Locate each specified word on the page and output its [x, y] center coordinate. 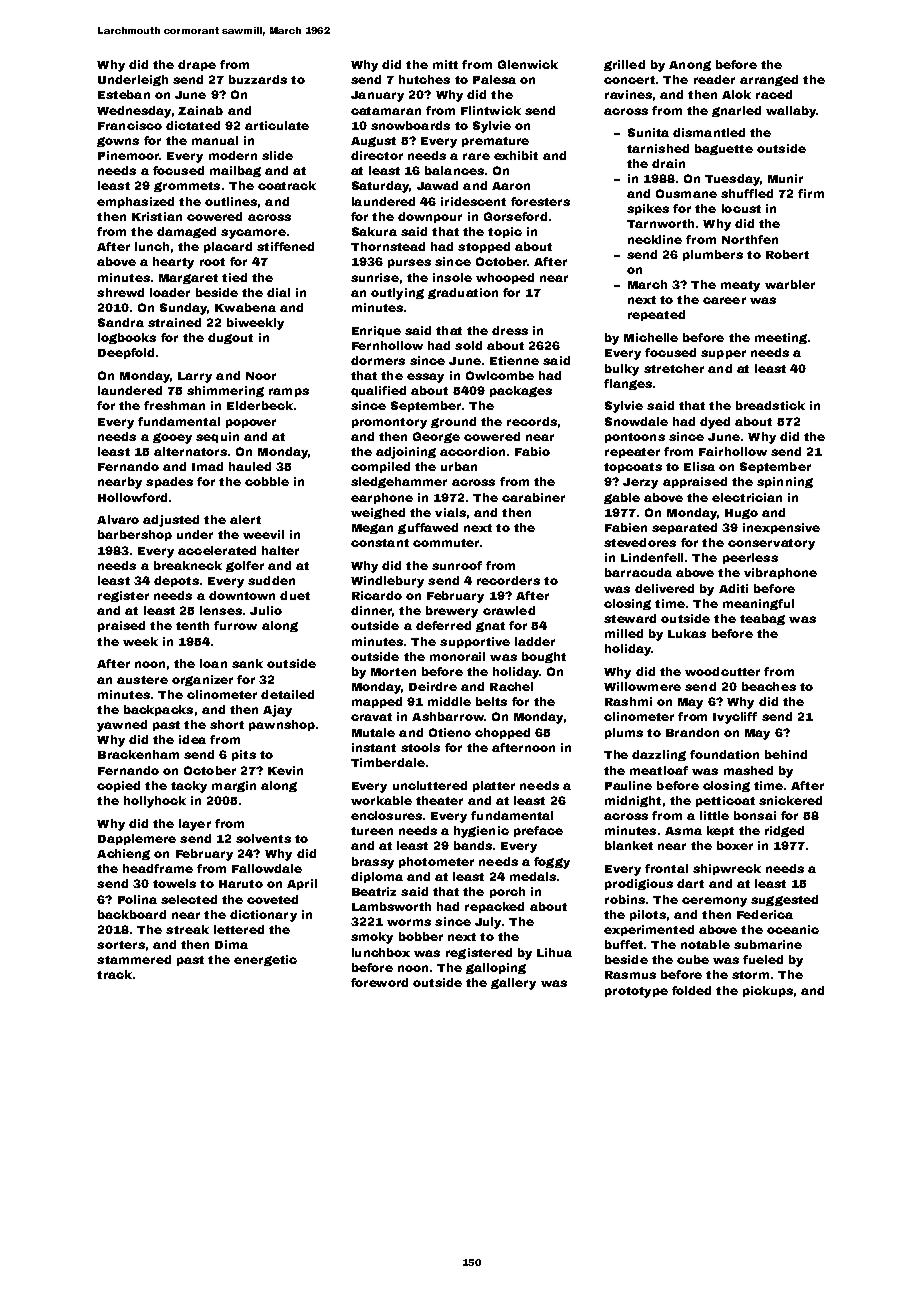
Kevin [285, 770]
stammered [134, 959]
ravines [628, 94]
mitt [445, 64]
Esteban [124, 94]
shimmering [225, 391]
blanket [629, 845]
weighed [378, 513]
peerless [750, 558]
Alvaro [118, 519]
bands [473, 845]
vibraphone [780, 573]
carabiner [533, 497]
